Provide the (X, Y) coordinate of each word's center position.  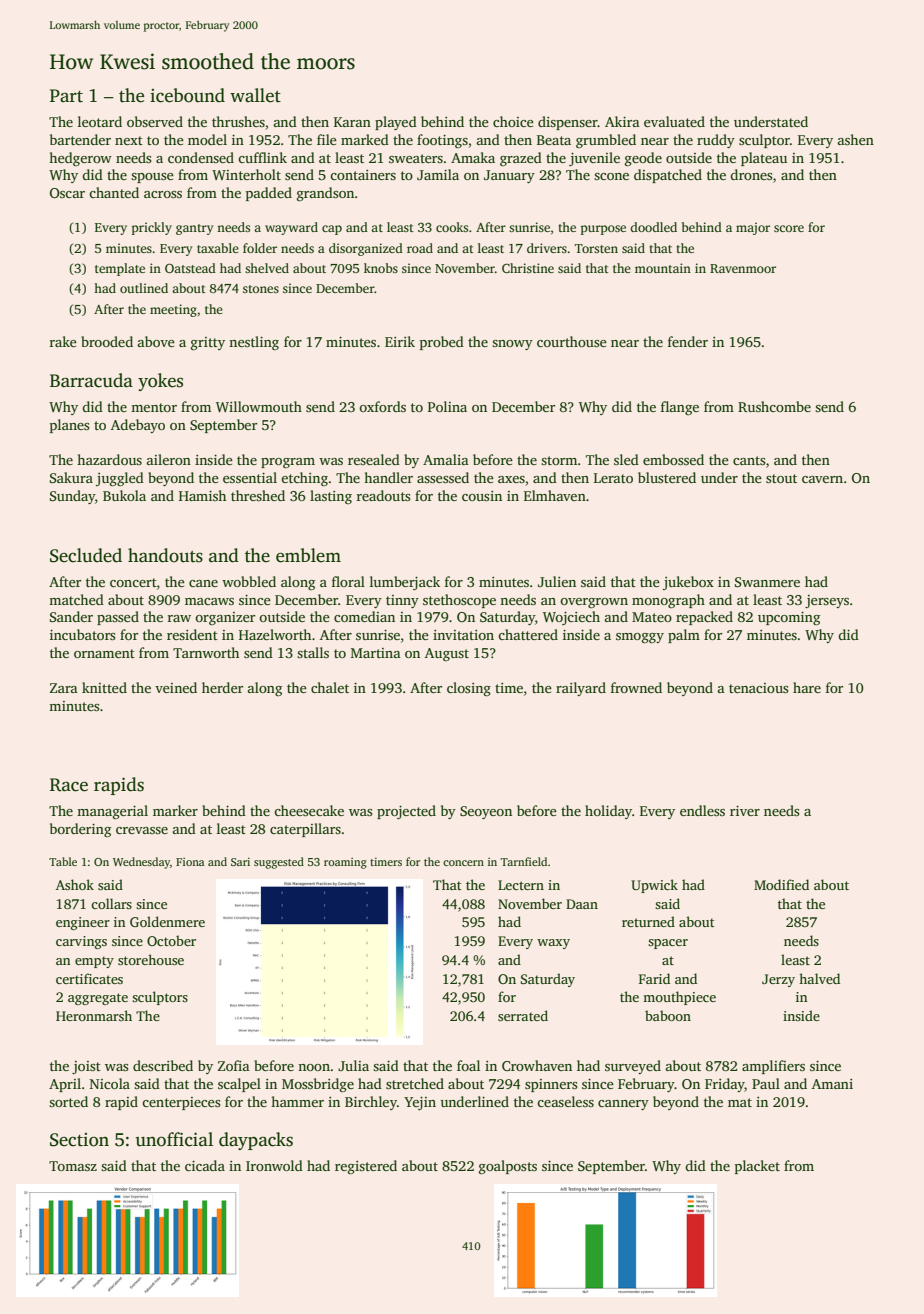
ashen (855, 139)
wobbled (249, 581)
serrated (523, 1015)
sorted (68, 1101)
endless (702, 810)
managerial (112, 812)
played (396, 123)
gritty (208, 344)
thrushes (238, 121)
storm (559, 460)
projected (406, 812)
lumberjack (405, 583)
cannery (623, 1105)
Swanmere (767, 582)
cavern (822, 479)
